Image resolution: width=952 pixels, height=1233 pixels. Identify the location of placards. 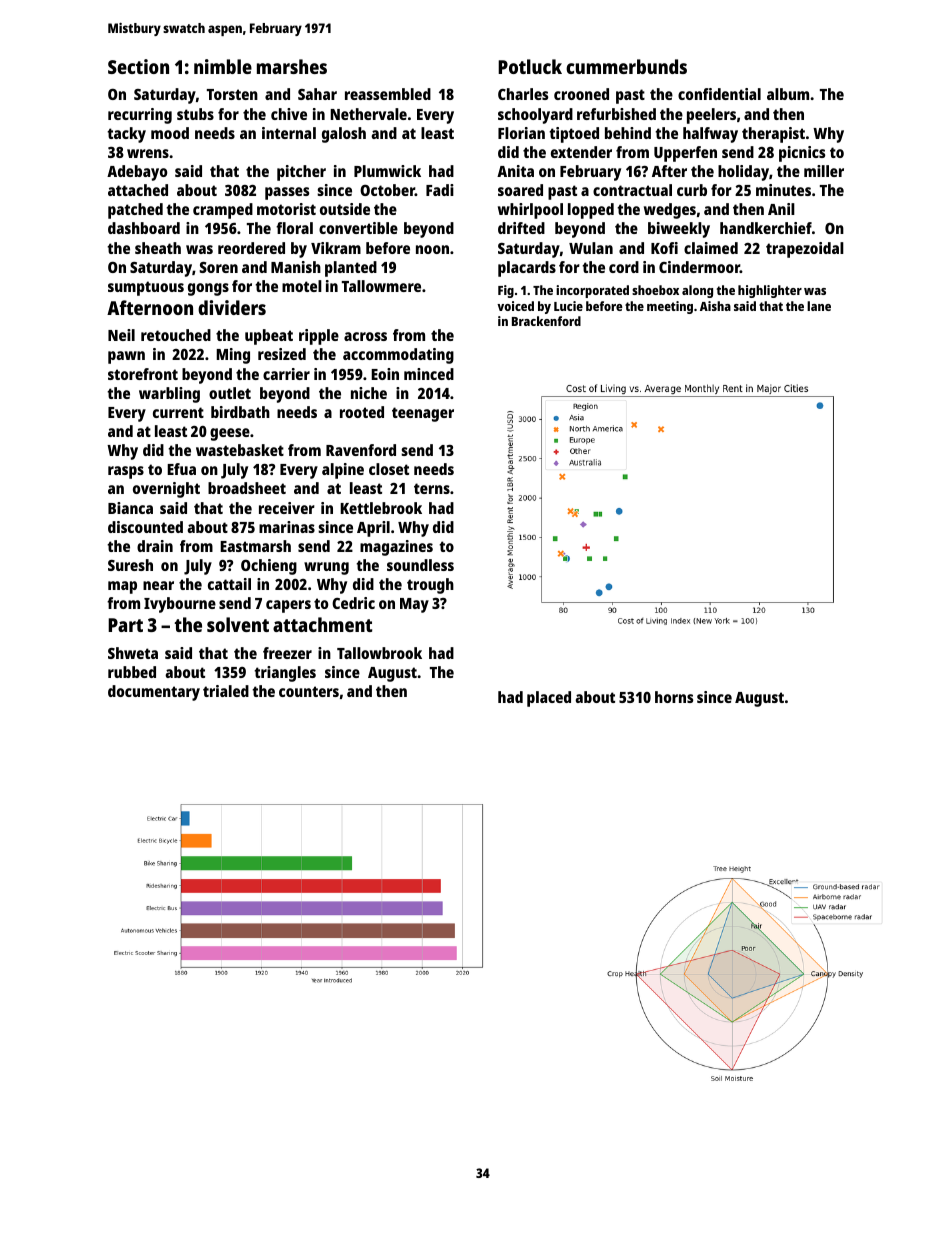
(527, 269).
